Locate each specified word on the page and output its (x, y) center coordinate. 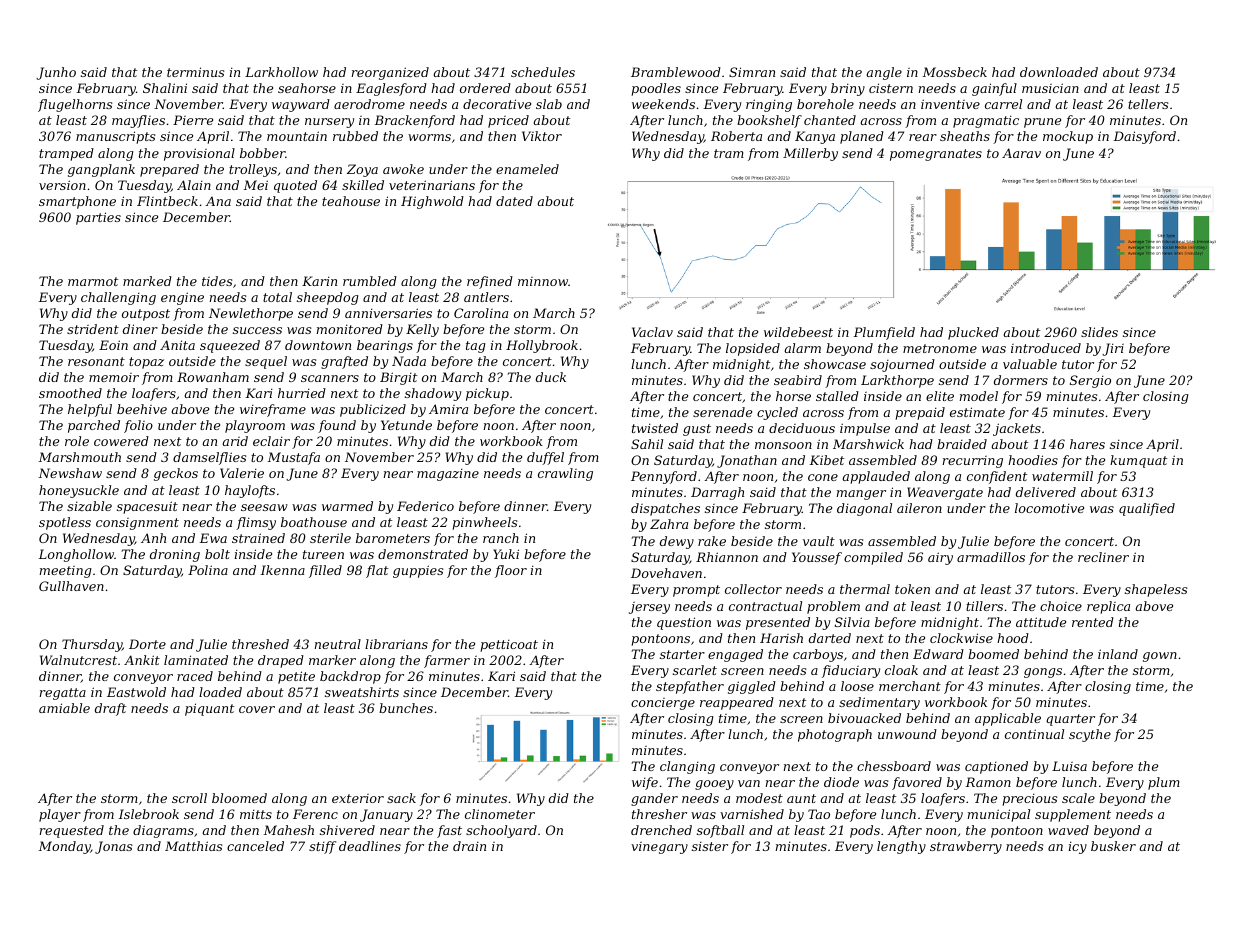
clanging (687, 767)
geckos (176, 474)
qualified (1147, 509)
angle (884, 73)
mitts (256, 814)
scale (1078, 798)
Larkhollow (281, 72)
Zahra (669, 524)
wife (645, 783)
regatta (63, 694)
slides (1099, 332)
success (257, 330)
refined (490, 282)
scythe (1090, 735)
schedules (543, 72)
